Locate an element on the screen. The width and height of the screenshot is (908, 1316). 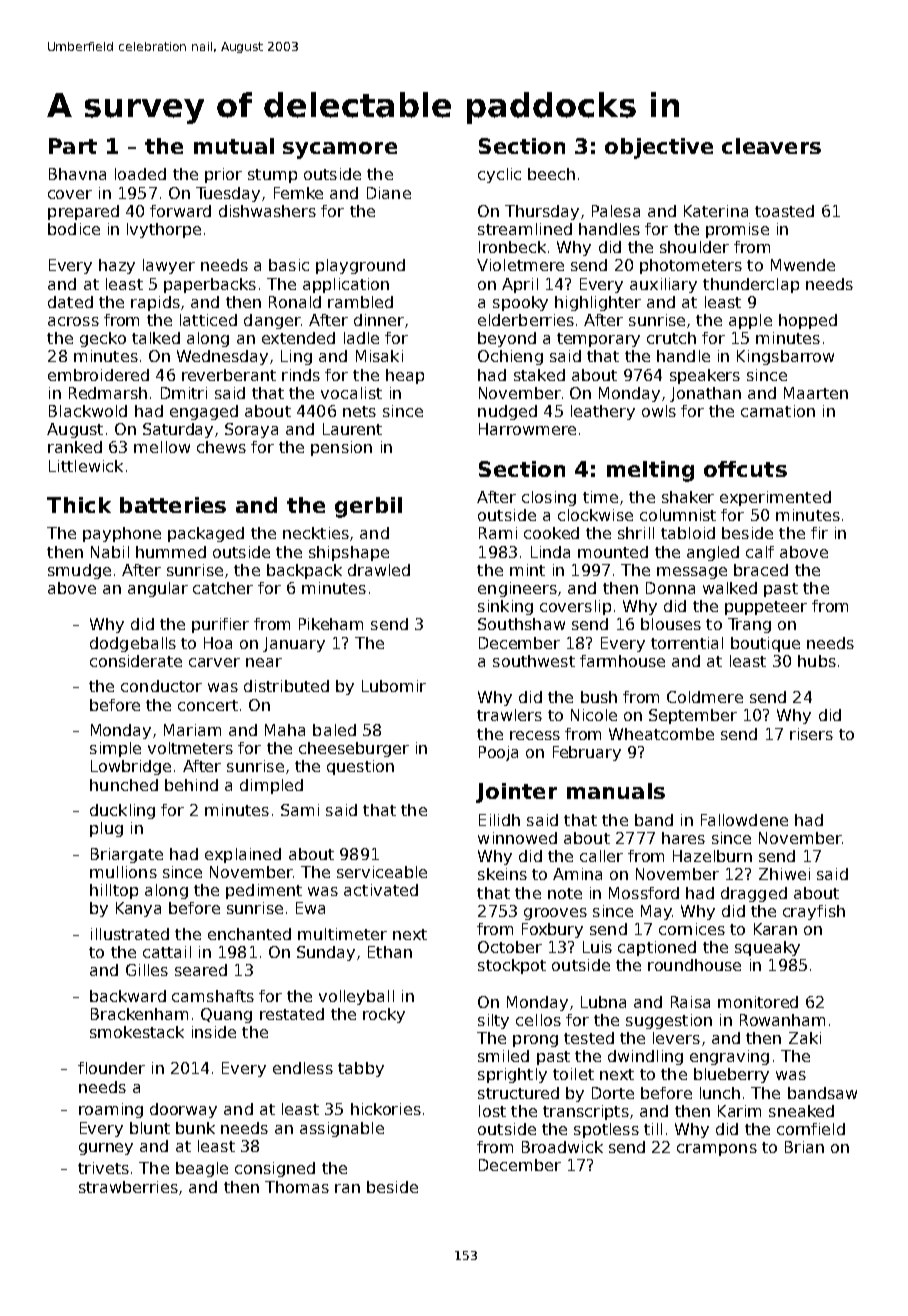
mellow is located at coordinates (162, 447).
